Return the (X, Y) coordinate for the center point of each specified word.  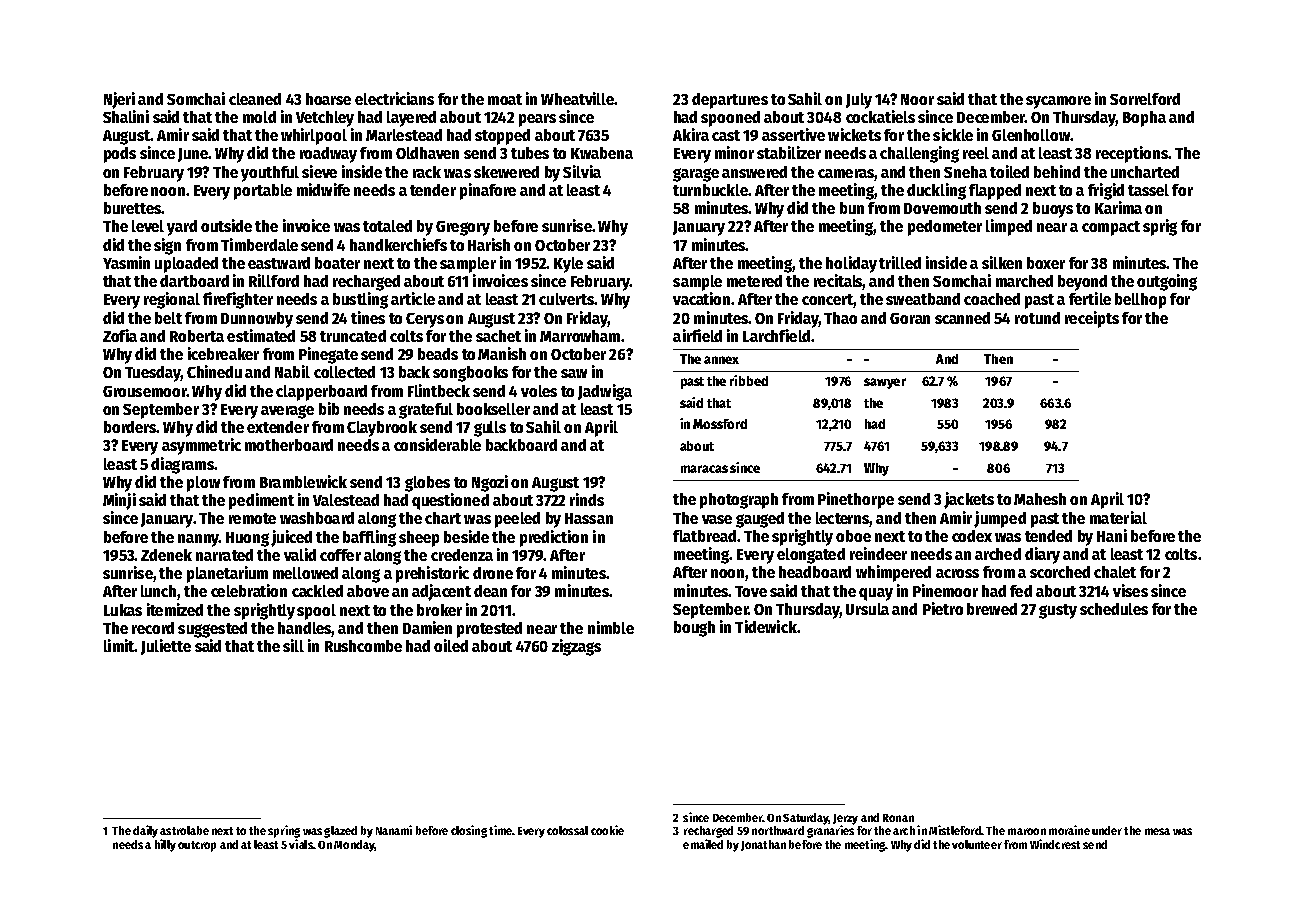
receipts (1092, 319)
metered (754, 281)
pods (120, 155)
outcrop (197, 846)
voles (539, 391)
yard (182, 228)
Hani (1112, 535)
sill (293, 645)
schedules (1114, 609)
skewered (506, 172)
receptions (1132, 154)
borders (130, 427)
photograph (739, 501)
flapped (995, 192)
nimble (611, 627)
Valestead (346, 500)
